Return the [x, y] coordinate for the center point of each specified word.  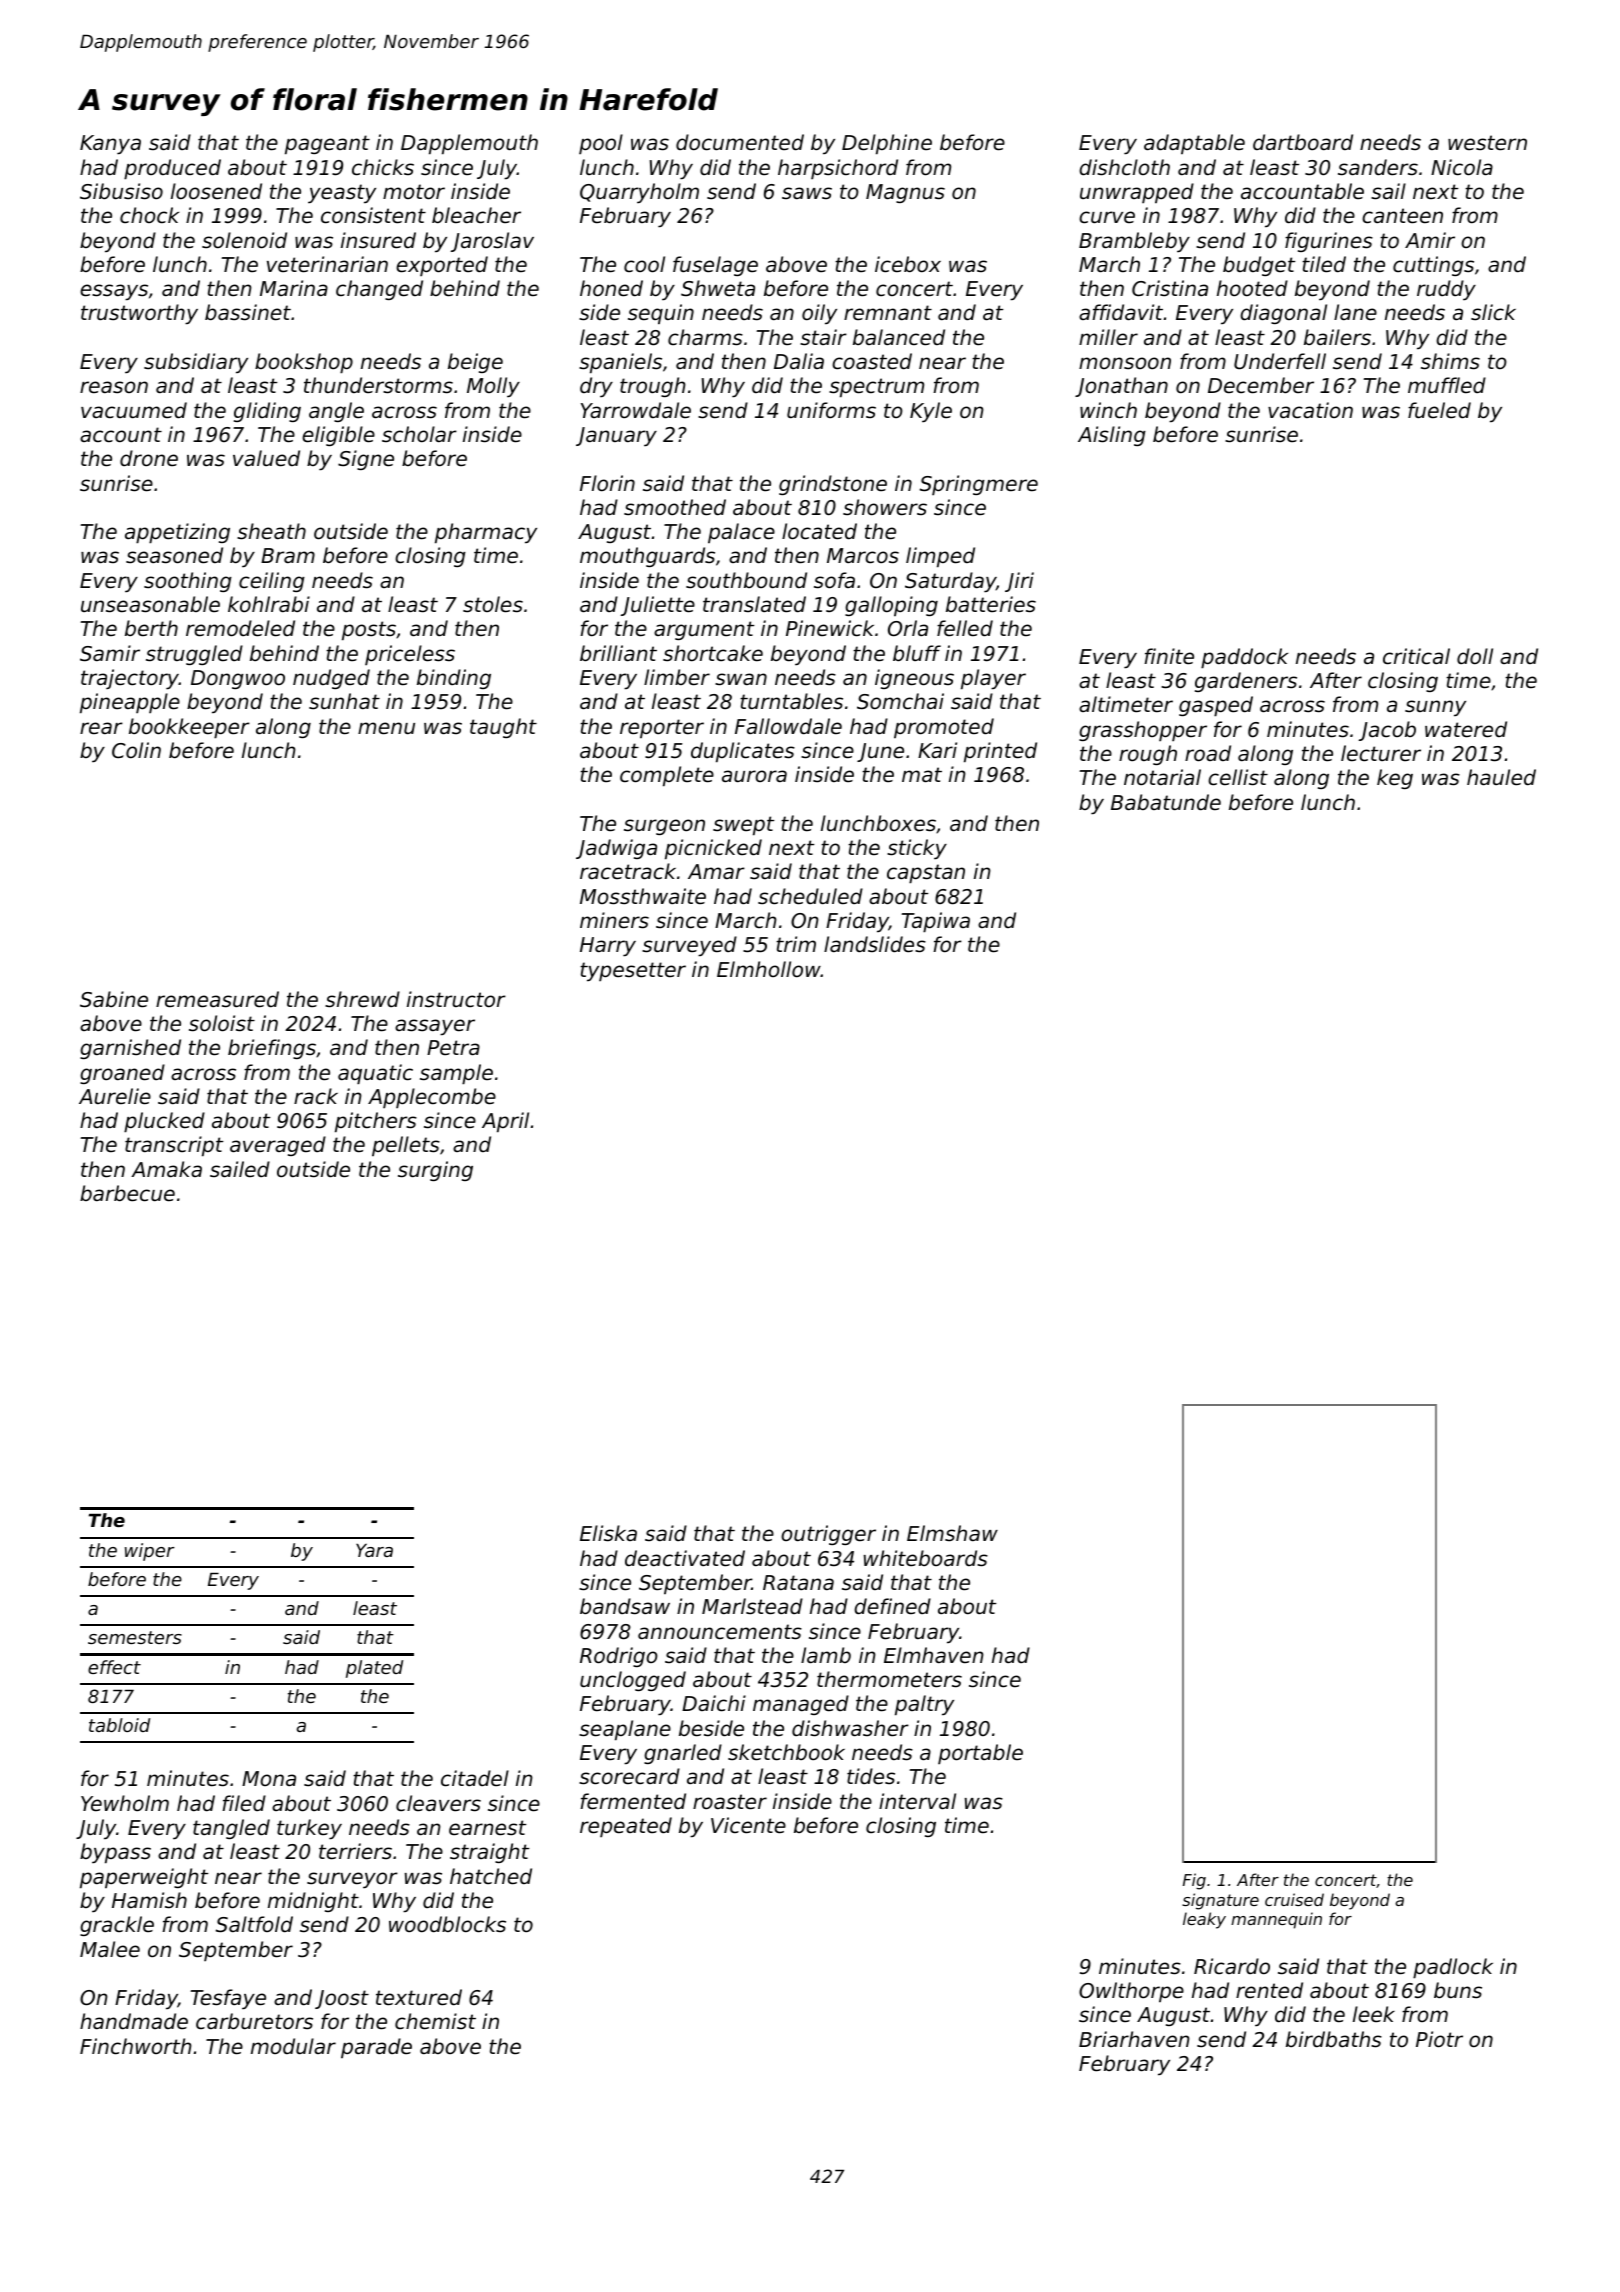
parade [376, 2048]
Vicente [748, 1825]
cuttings [1433, 266]
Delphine [887, 144]
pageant [327, 145]
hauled [1501, 777]
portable [980, 1754]
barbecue [127, 1193]
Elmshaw [952, 1533]
